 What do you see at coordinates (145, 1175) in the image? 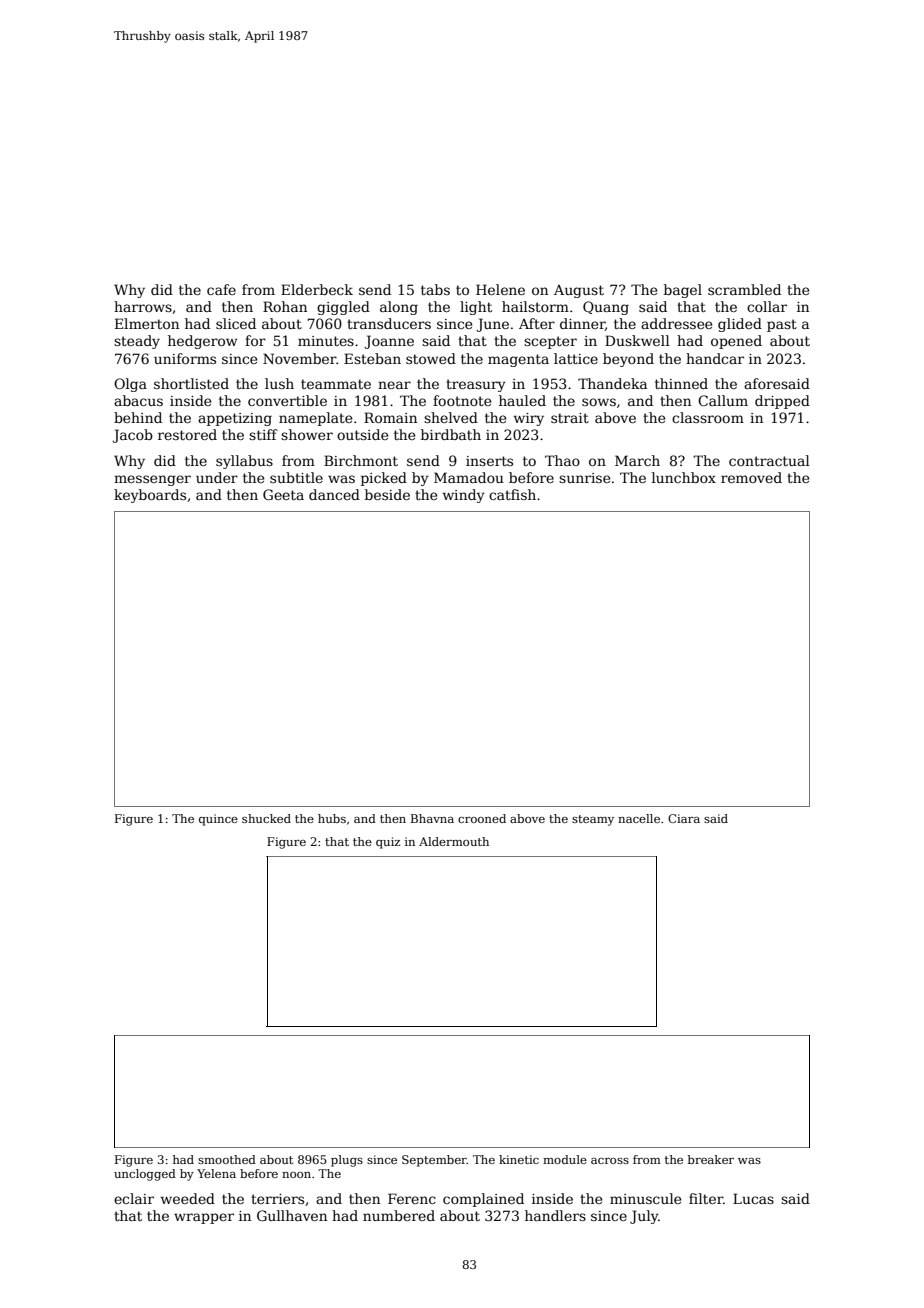
I see `unclogged` at bounding box center [145, 1175].
